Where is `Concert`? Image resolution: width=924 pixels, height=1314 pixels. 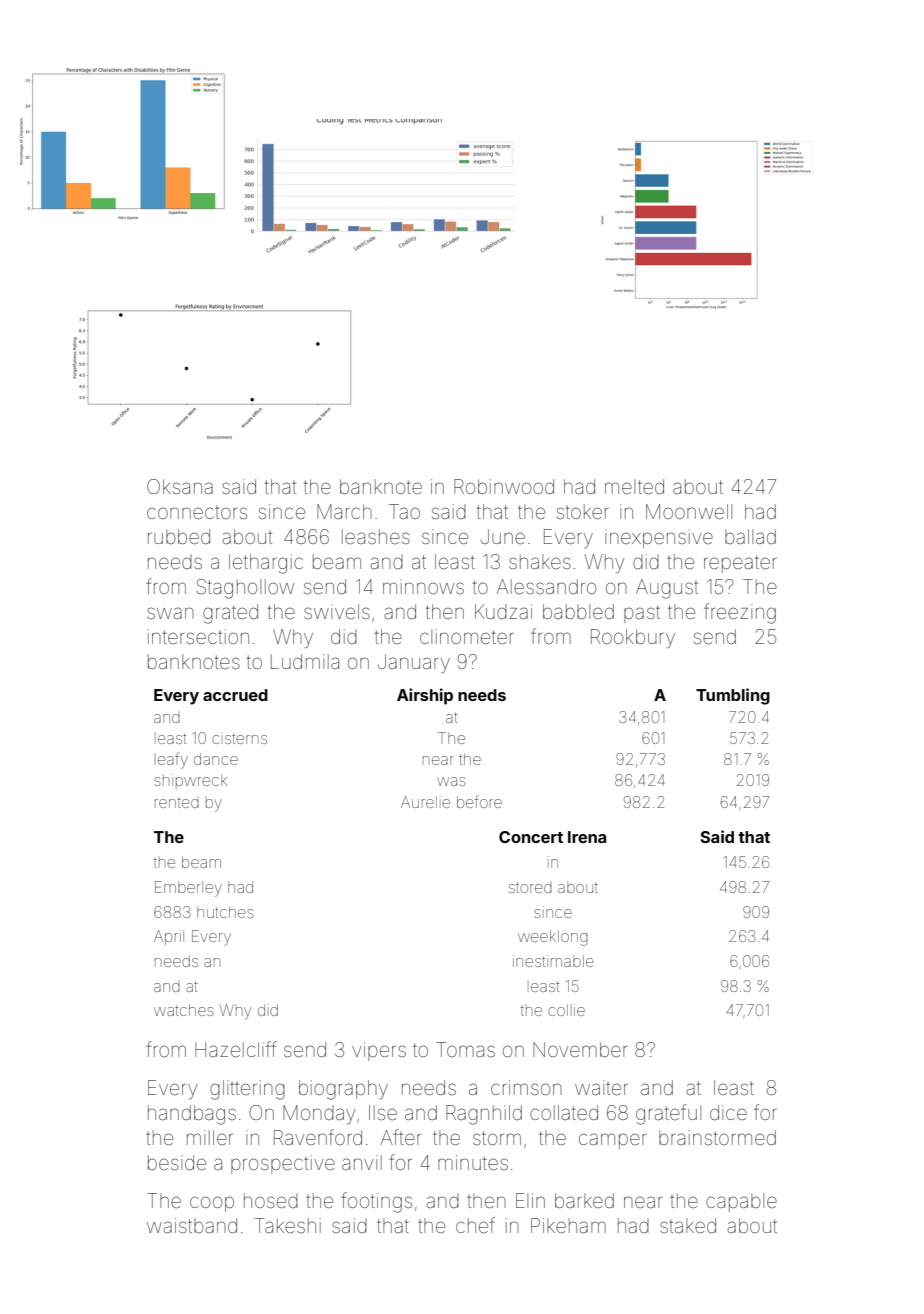
Concert is located at coordinates (531, 837).
